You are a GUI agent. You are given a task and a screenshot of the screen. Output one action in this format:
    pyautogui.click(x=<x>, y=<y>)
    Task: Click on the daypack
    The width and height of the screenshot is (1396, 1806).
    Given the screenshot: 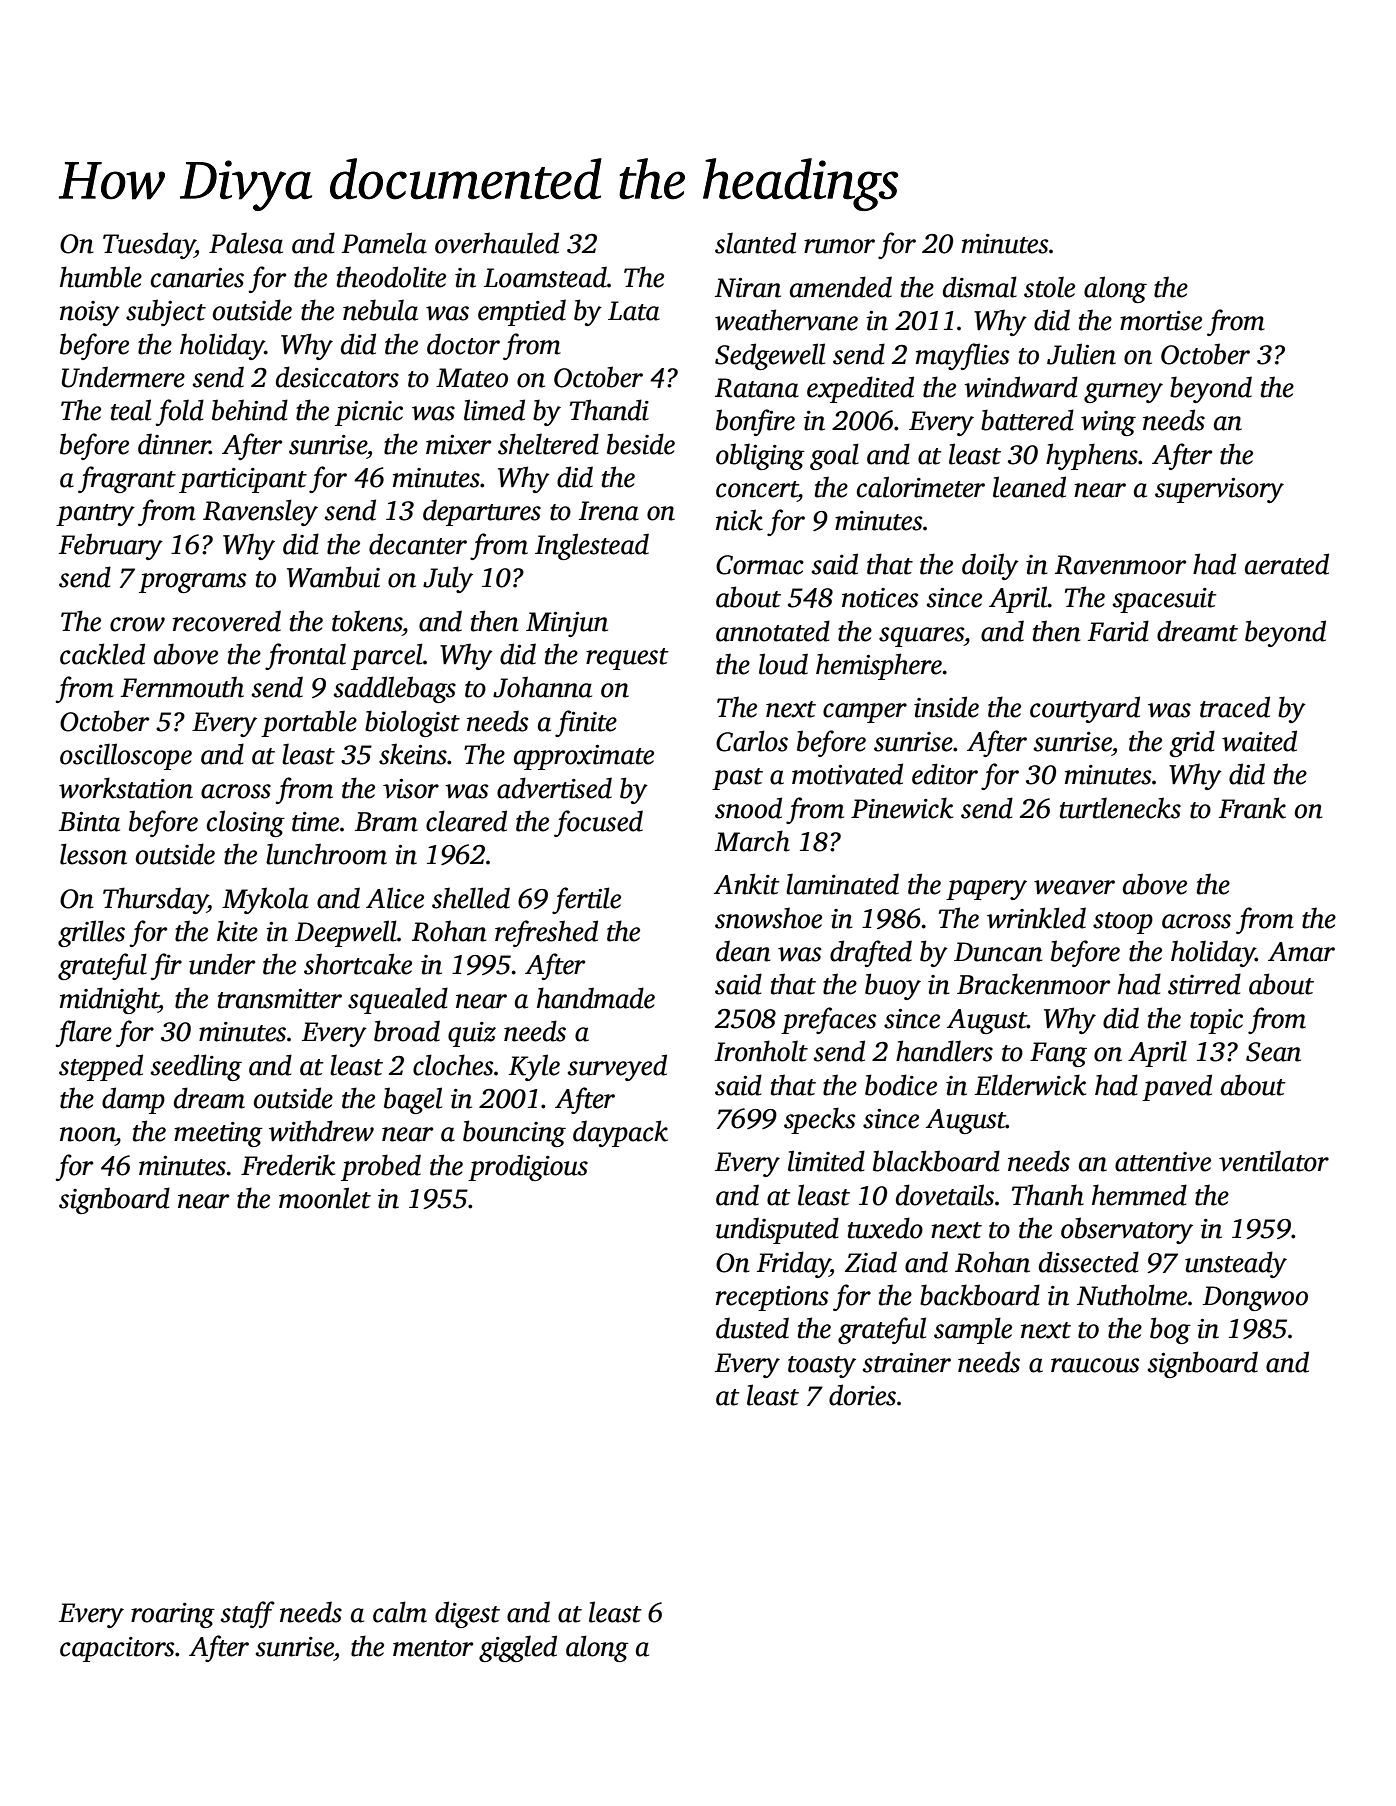 What is the action you would take?
    pyautogui.click(x=620, y=1133)
